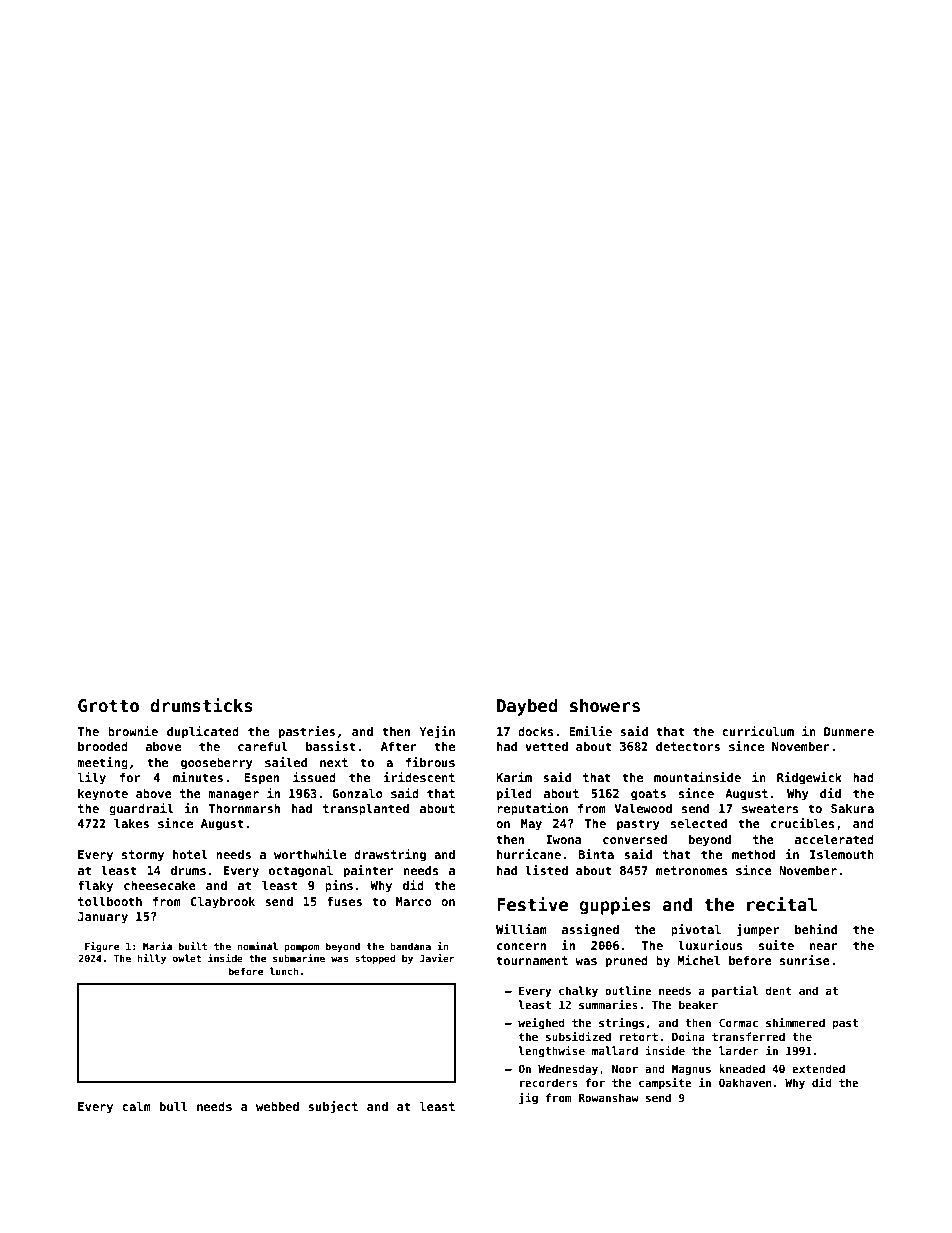 The height and width of the page is (1233, 952). I want to click on Daybed, so click(527, 707).
